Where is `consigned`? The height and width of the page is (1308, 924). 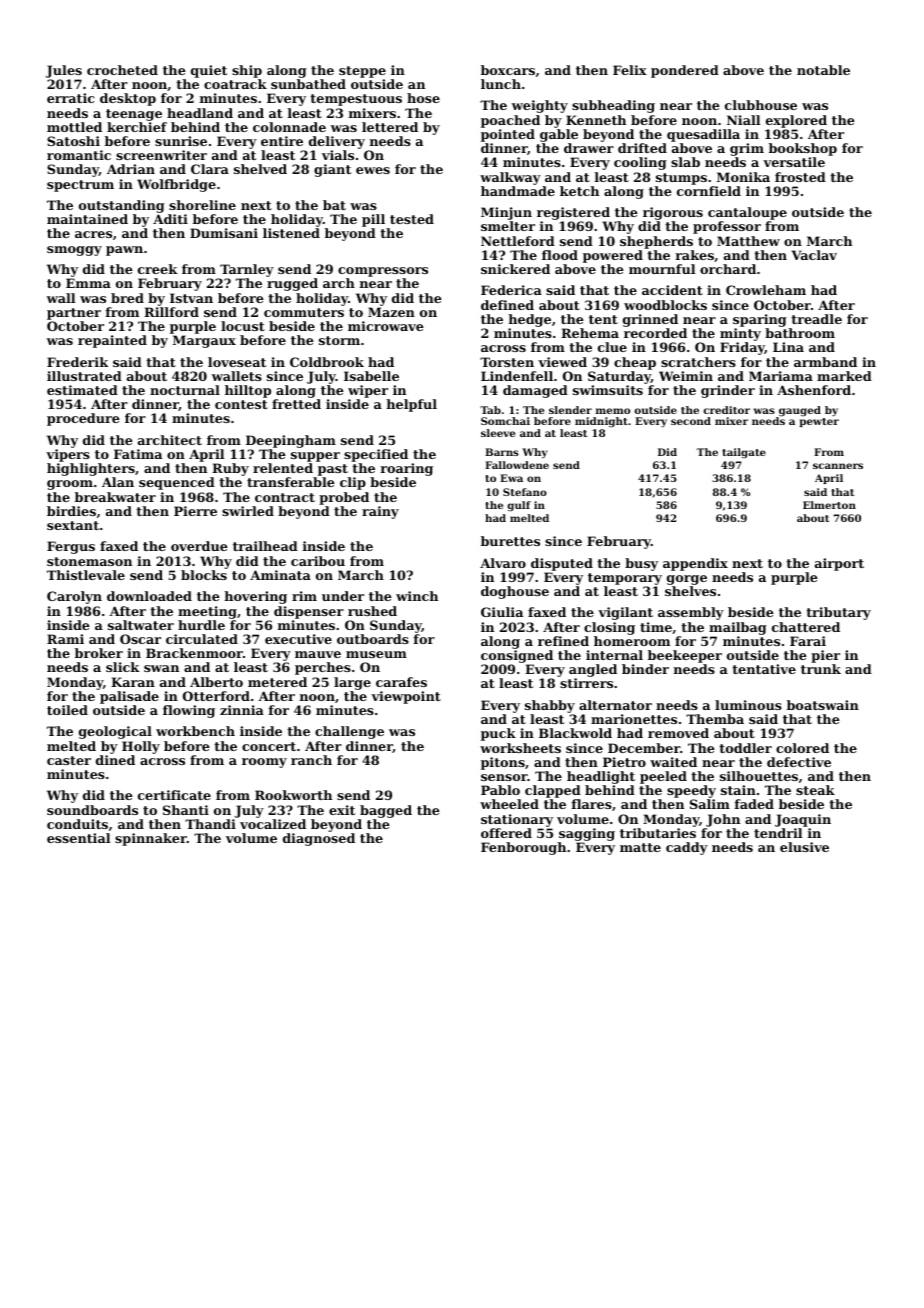 consigned is located at coordinates (517, 656).
